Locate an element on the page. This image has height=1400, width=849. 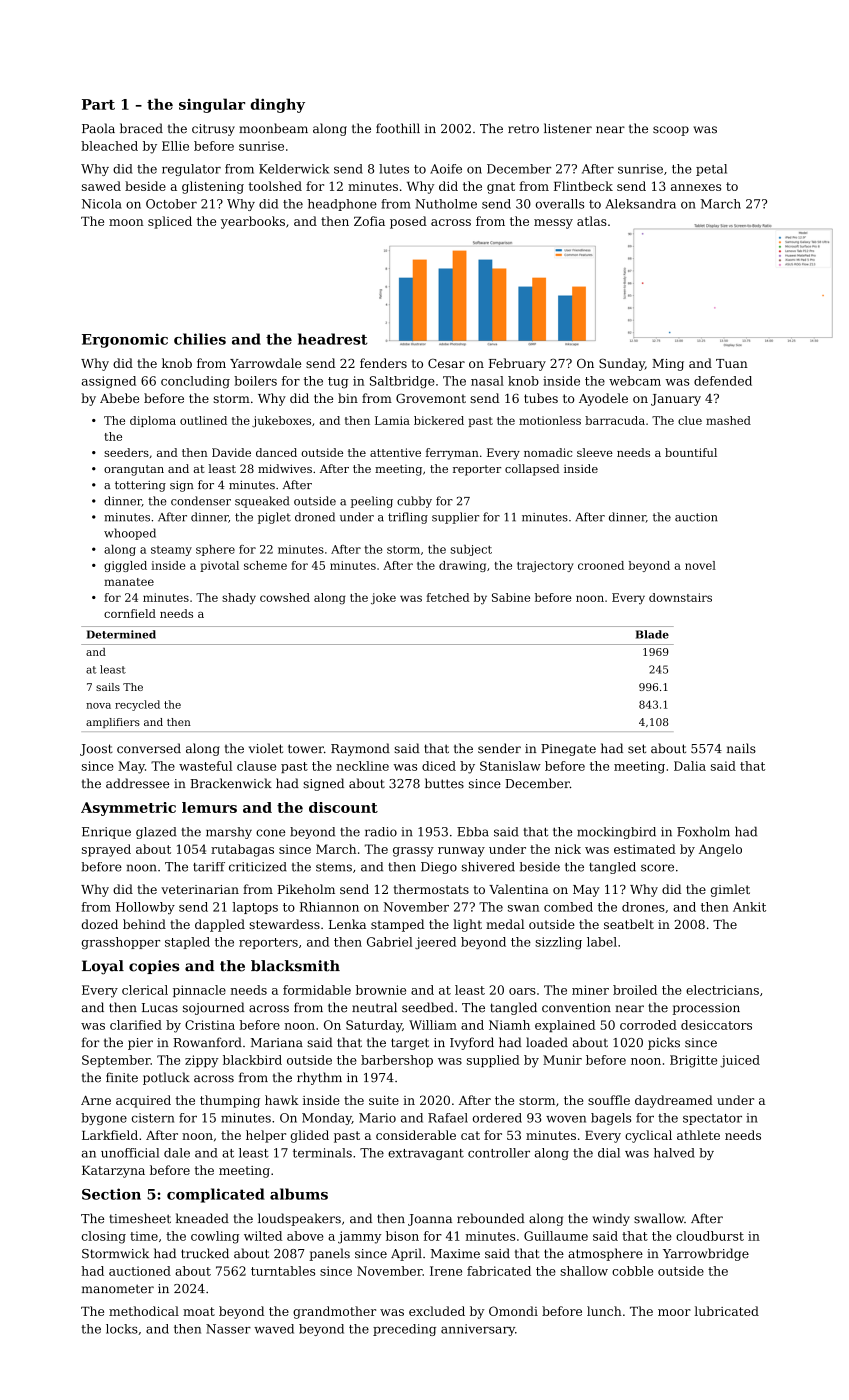
Loyal is located at coordinates (103, 967).
